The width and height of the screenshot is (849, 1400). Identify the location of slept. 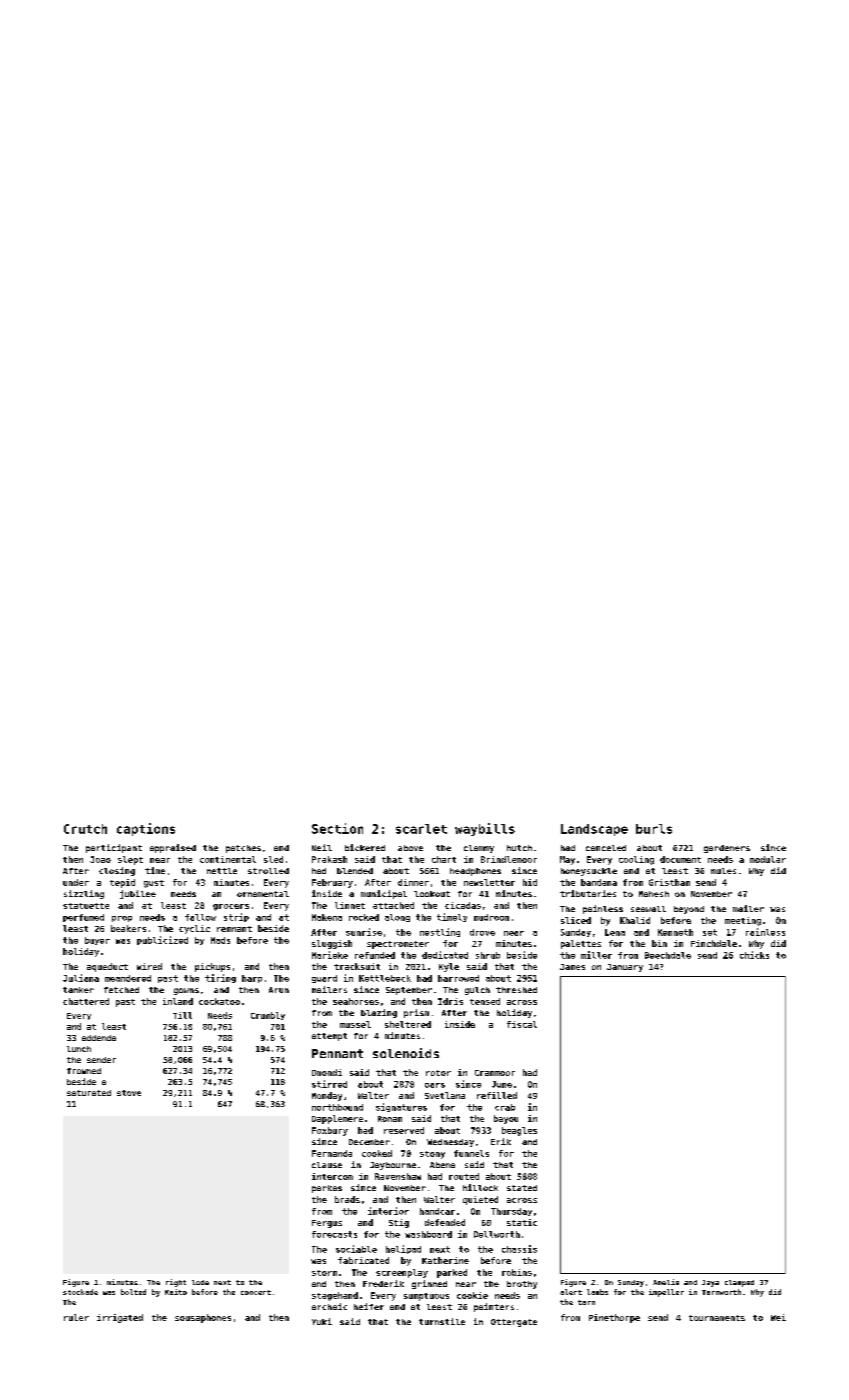
(130, 860).
